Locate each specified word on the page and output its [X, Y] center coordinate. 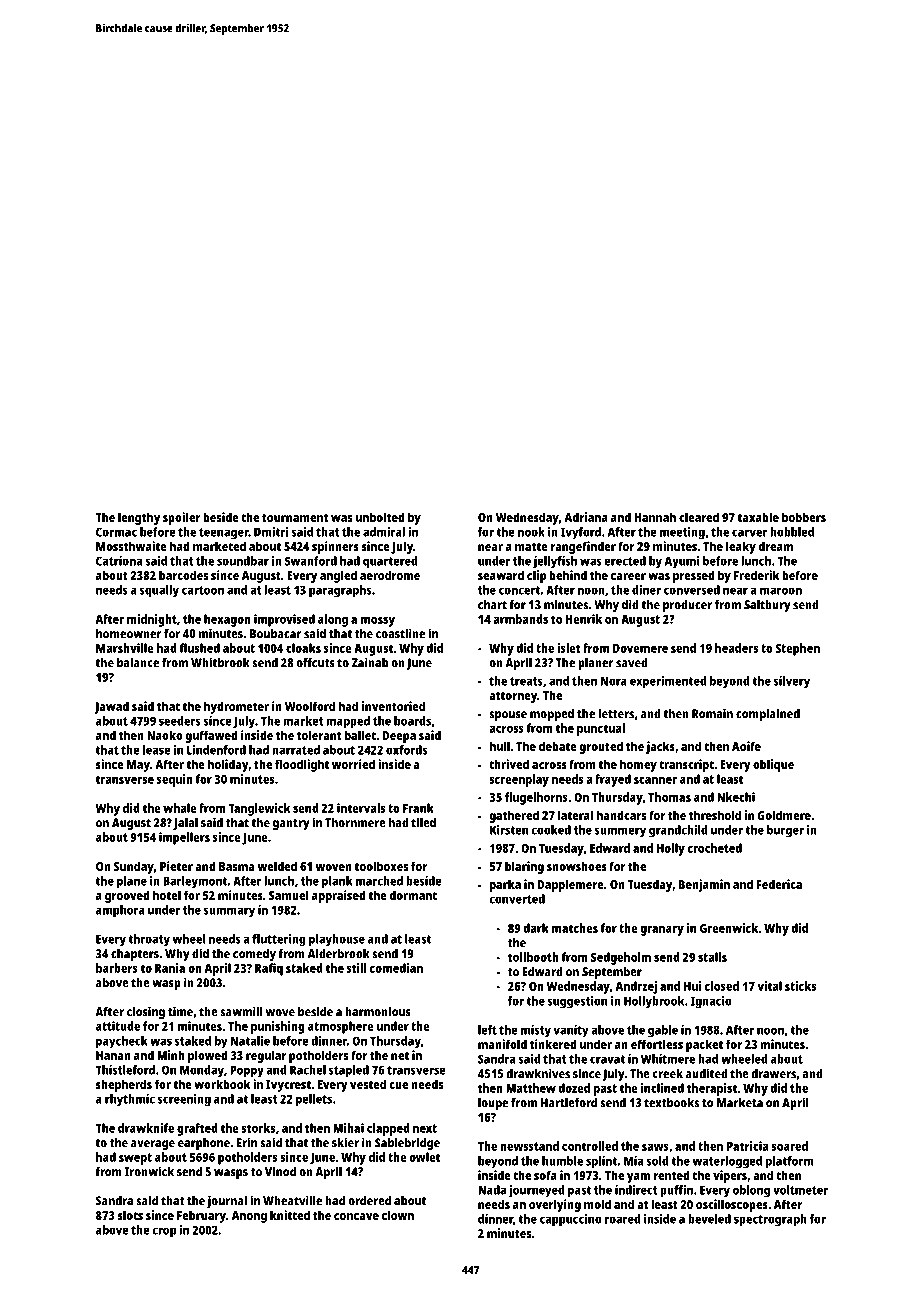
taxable [758, 517]
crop [164, 1232]
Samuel [289, 895]
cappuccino [571, 1220]
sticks [800, 986]
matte [531, 547]
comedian [396, 968]
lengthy [139, 518]
